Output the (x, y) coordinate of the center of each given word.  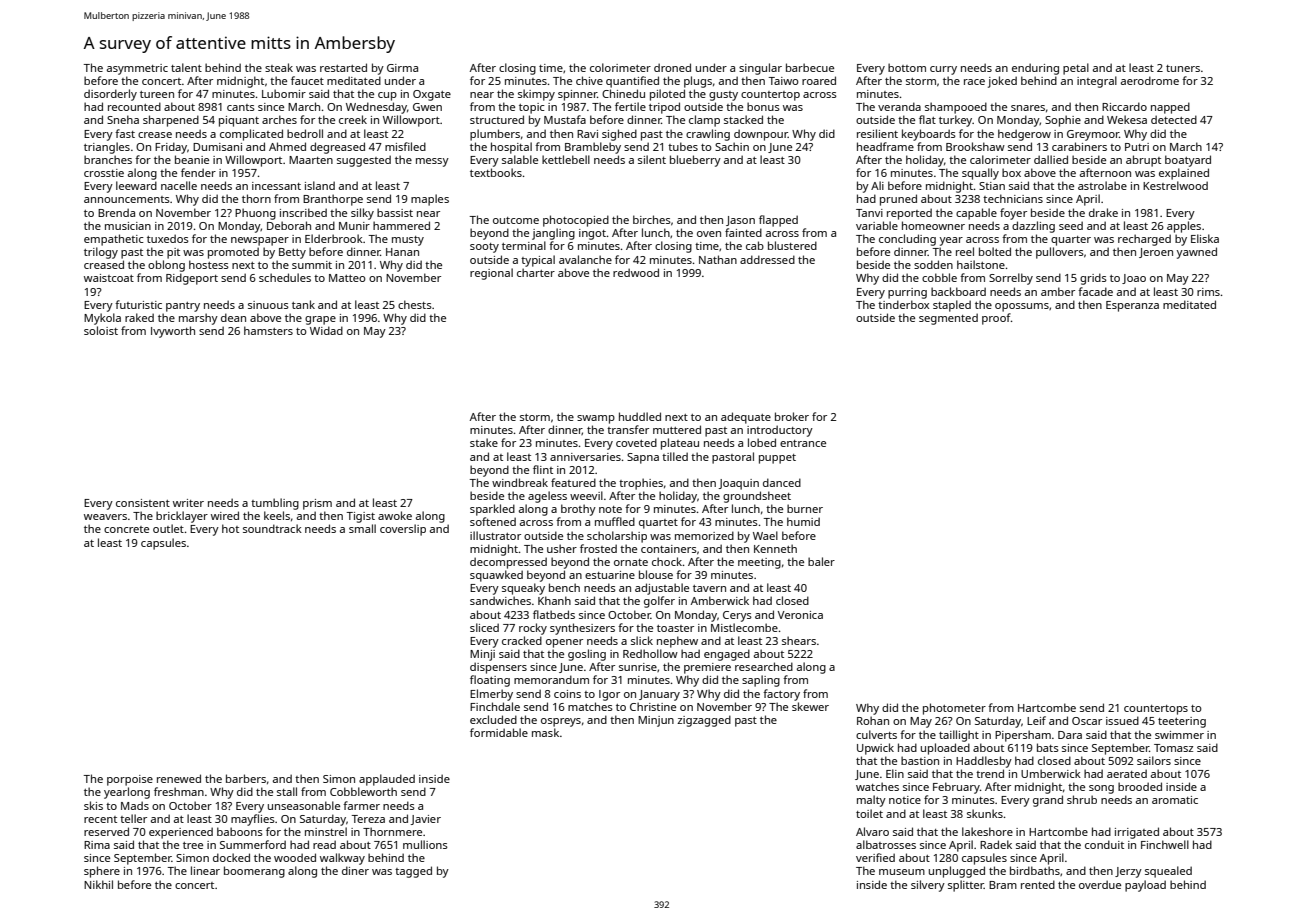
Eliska (1205, 238)
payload (1145, 886)
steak (279, 67)
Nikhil (98, 884)
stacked (743, 119)
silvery (928, 886)
